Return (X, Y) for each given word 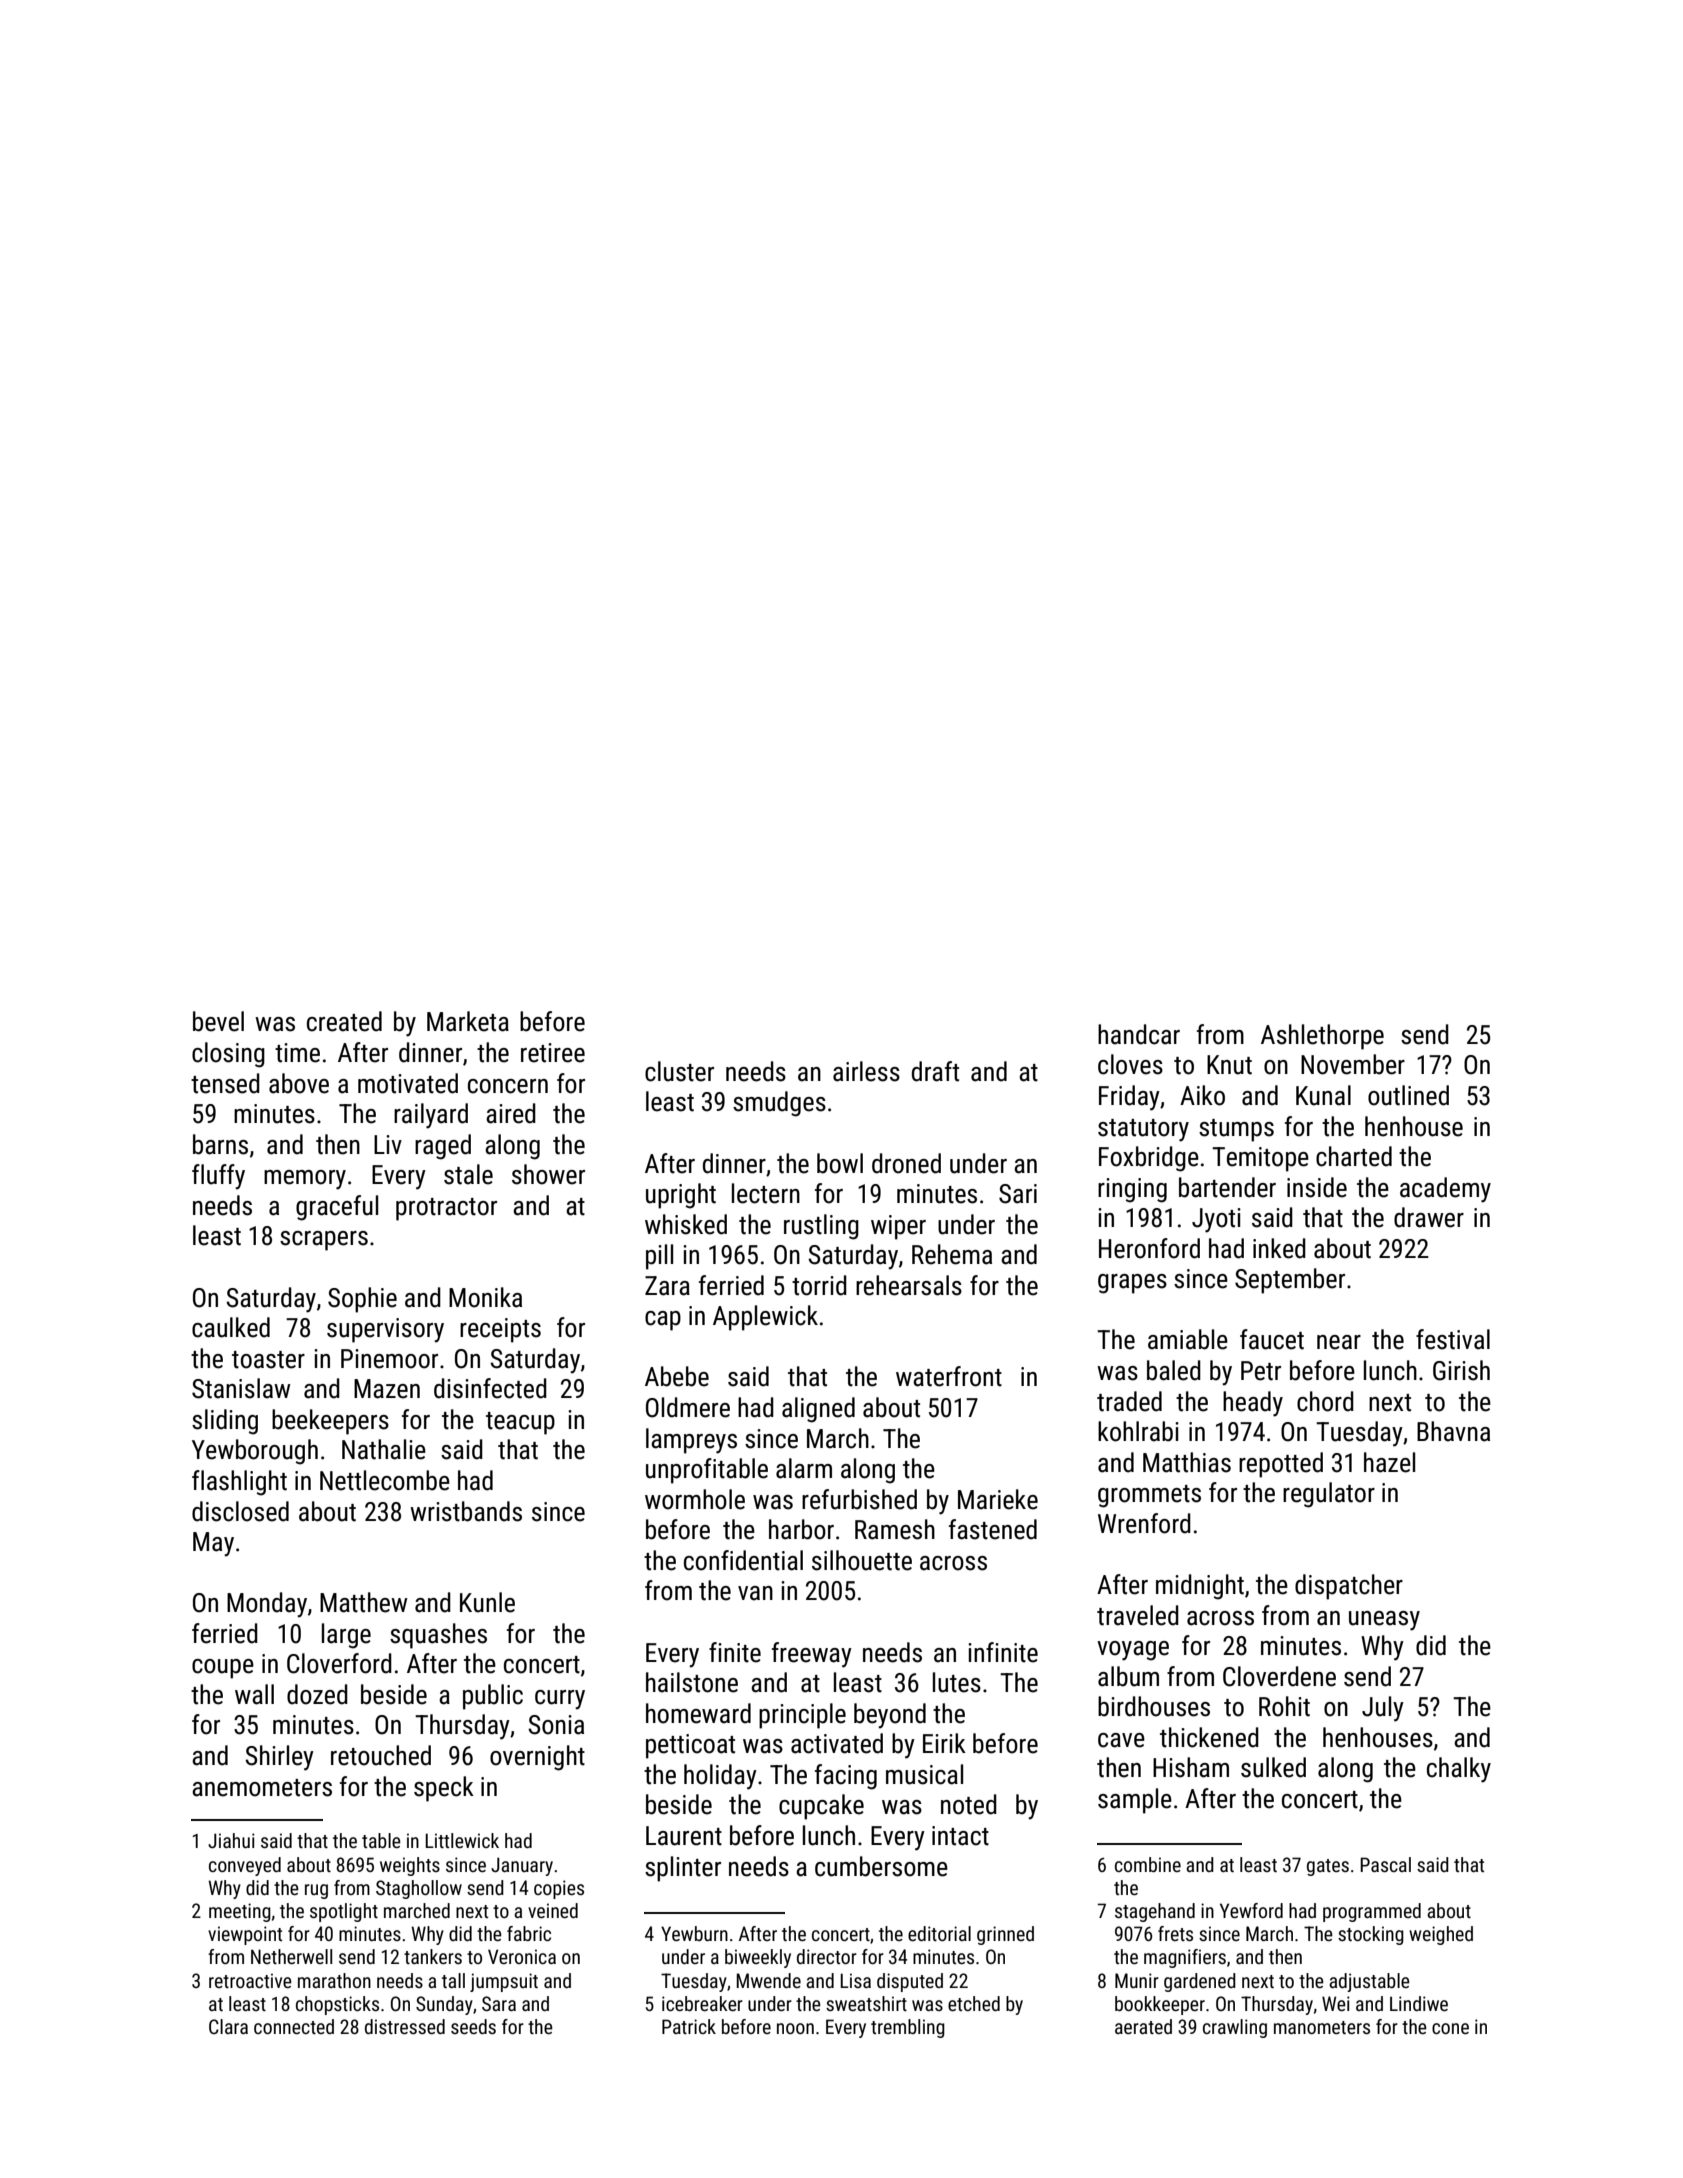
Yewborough (255, 1452)
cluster (679, 1071)
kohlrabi (1138, 1431)
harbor (801, 1529)
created (344, 1021)
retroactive (250, 1980)
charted (1354, 1156)
